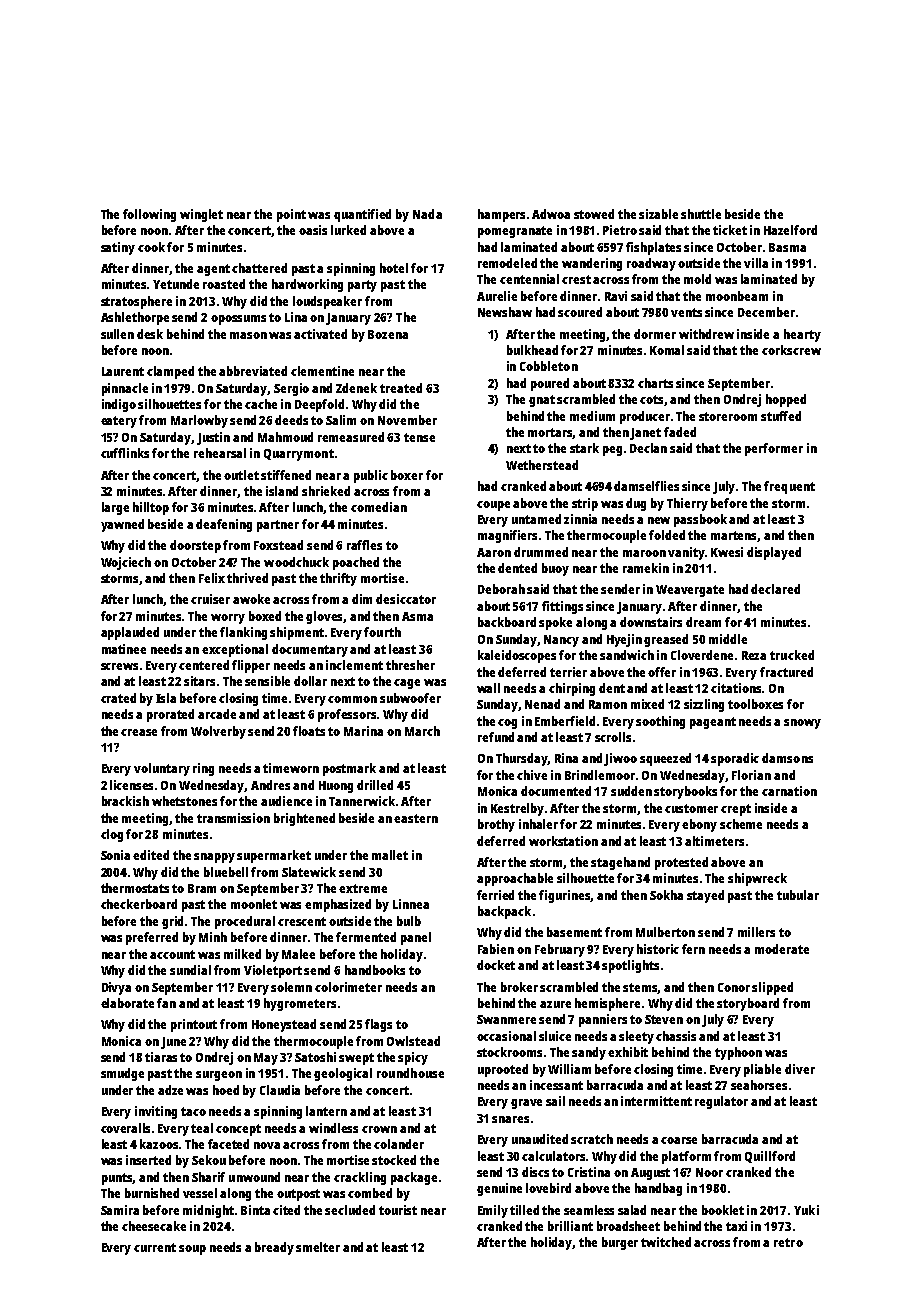 The height and width of the screenshot is (1308, 924). What do you see at coordinates (493, 1211) in the screenshot?
I see `Emily` at bounding box center [493, 1211].
